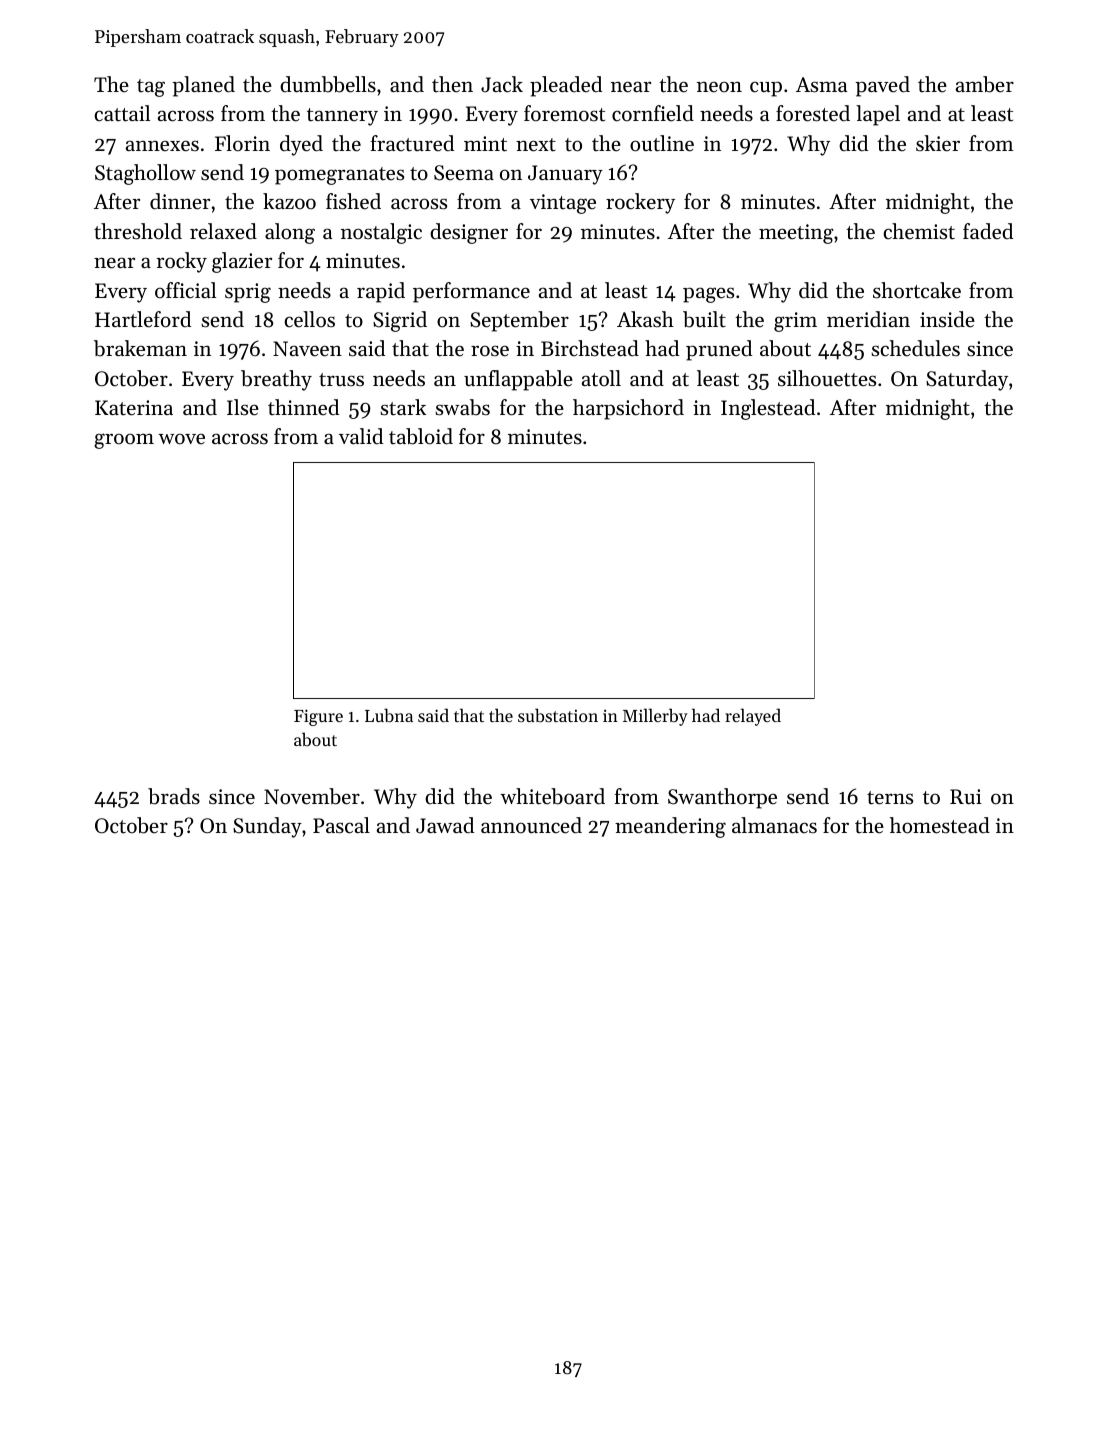  What do you see at coordinates (318, 717) in the image?
I see `Figure` at bounding box center [318, 717].
